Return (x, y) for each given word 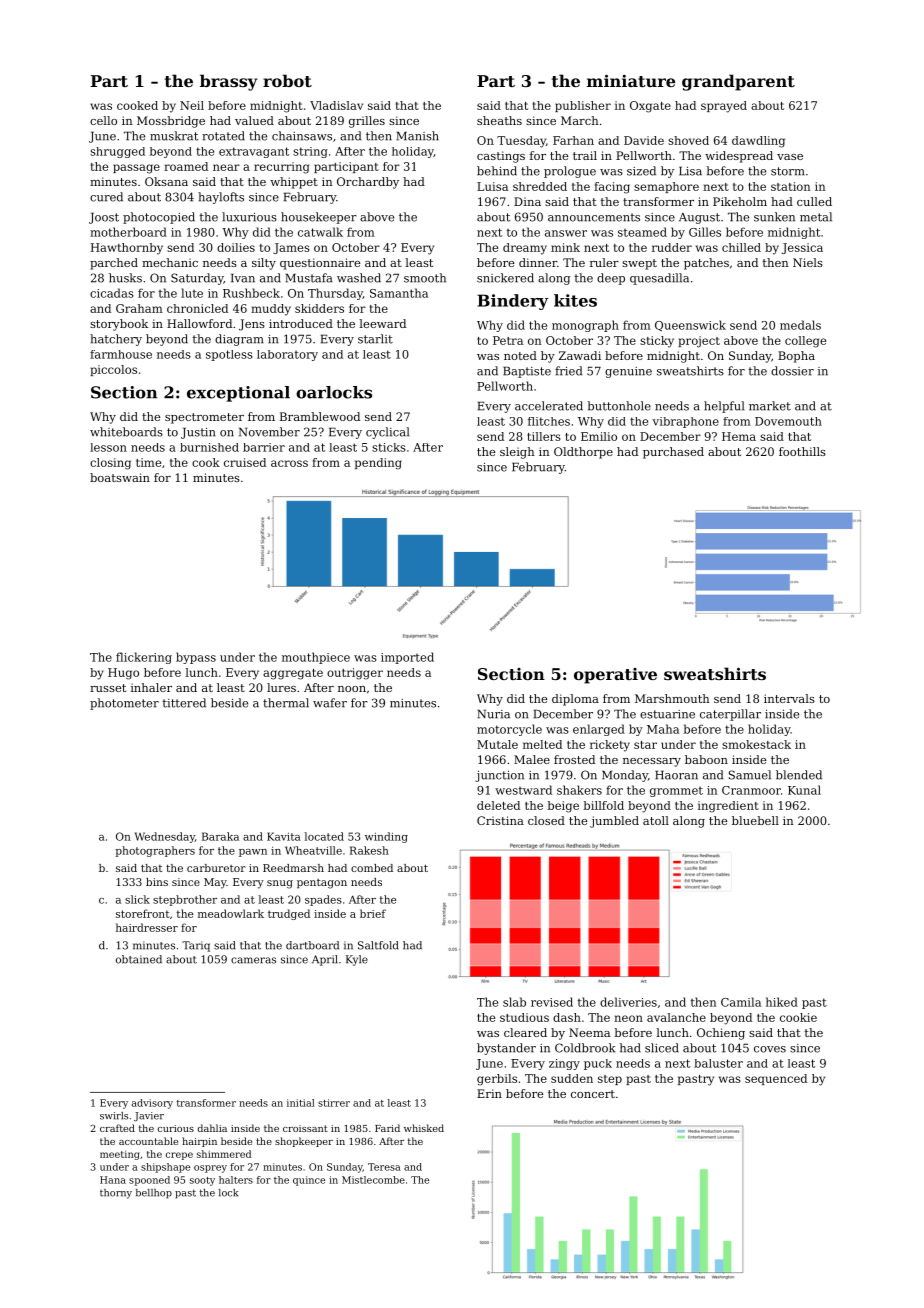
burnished (209, 447)
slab (514, 1002)
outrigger (355, 674)
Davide (644, 140)
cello (103, 120)
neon (628, 1018)
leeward (382, 323)
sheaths (499, 120)
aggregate (293, 674)
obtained (139, 959)
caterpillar (730, 715)
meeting (119, 1155)
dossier (792, 371)
